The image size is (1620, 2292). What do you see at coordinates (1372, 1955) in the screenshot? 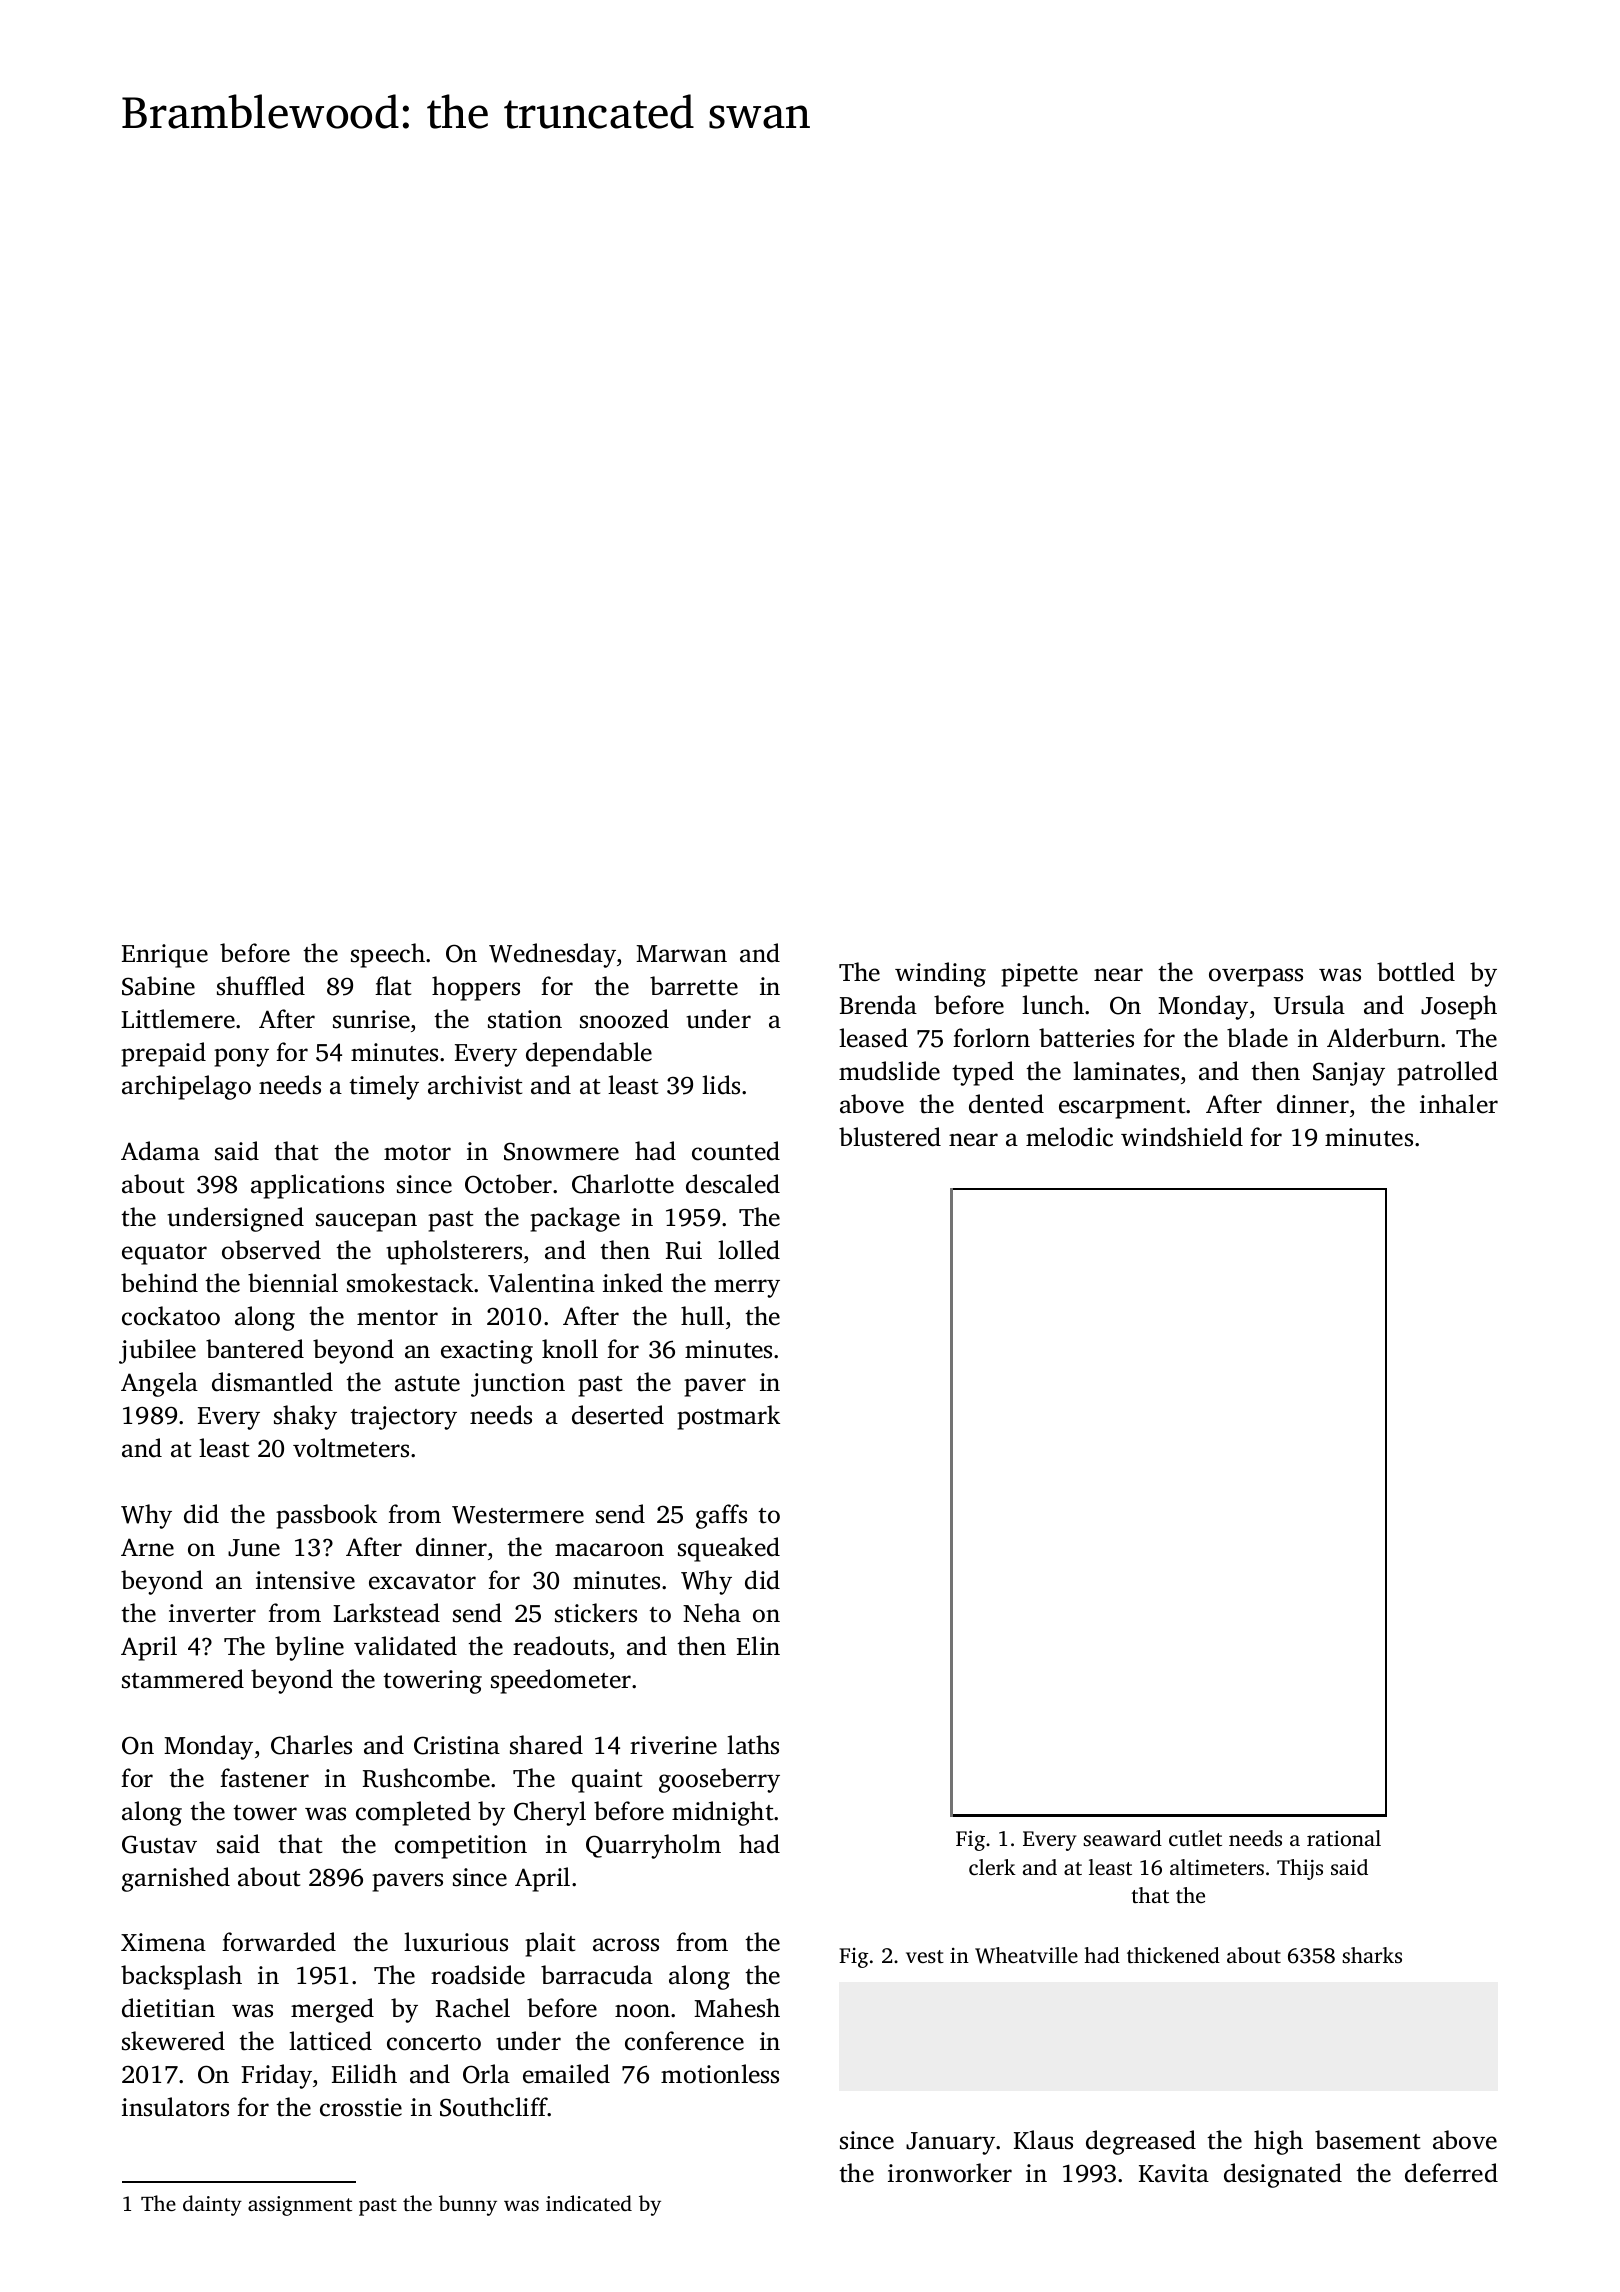
I see `sharks` at bounding box center [1372, 1955].
